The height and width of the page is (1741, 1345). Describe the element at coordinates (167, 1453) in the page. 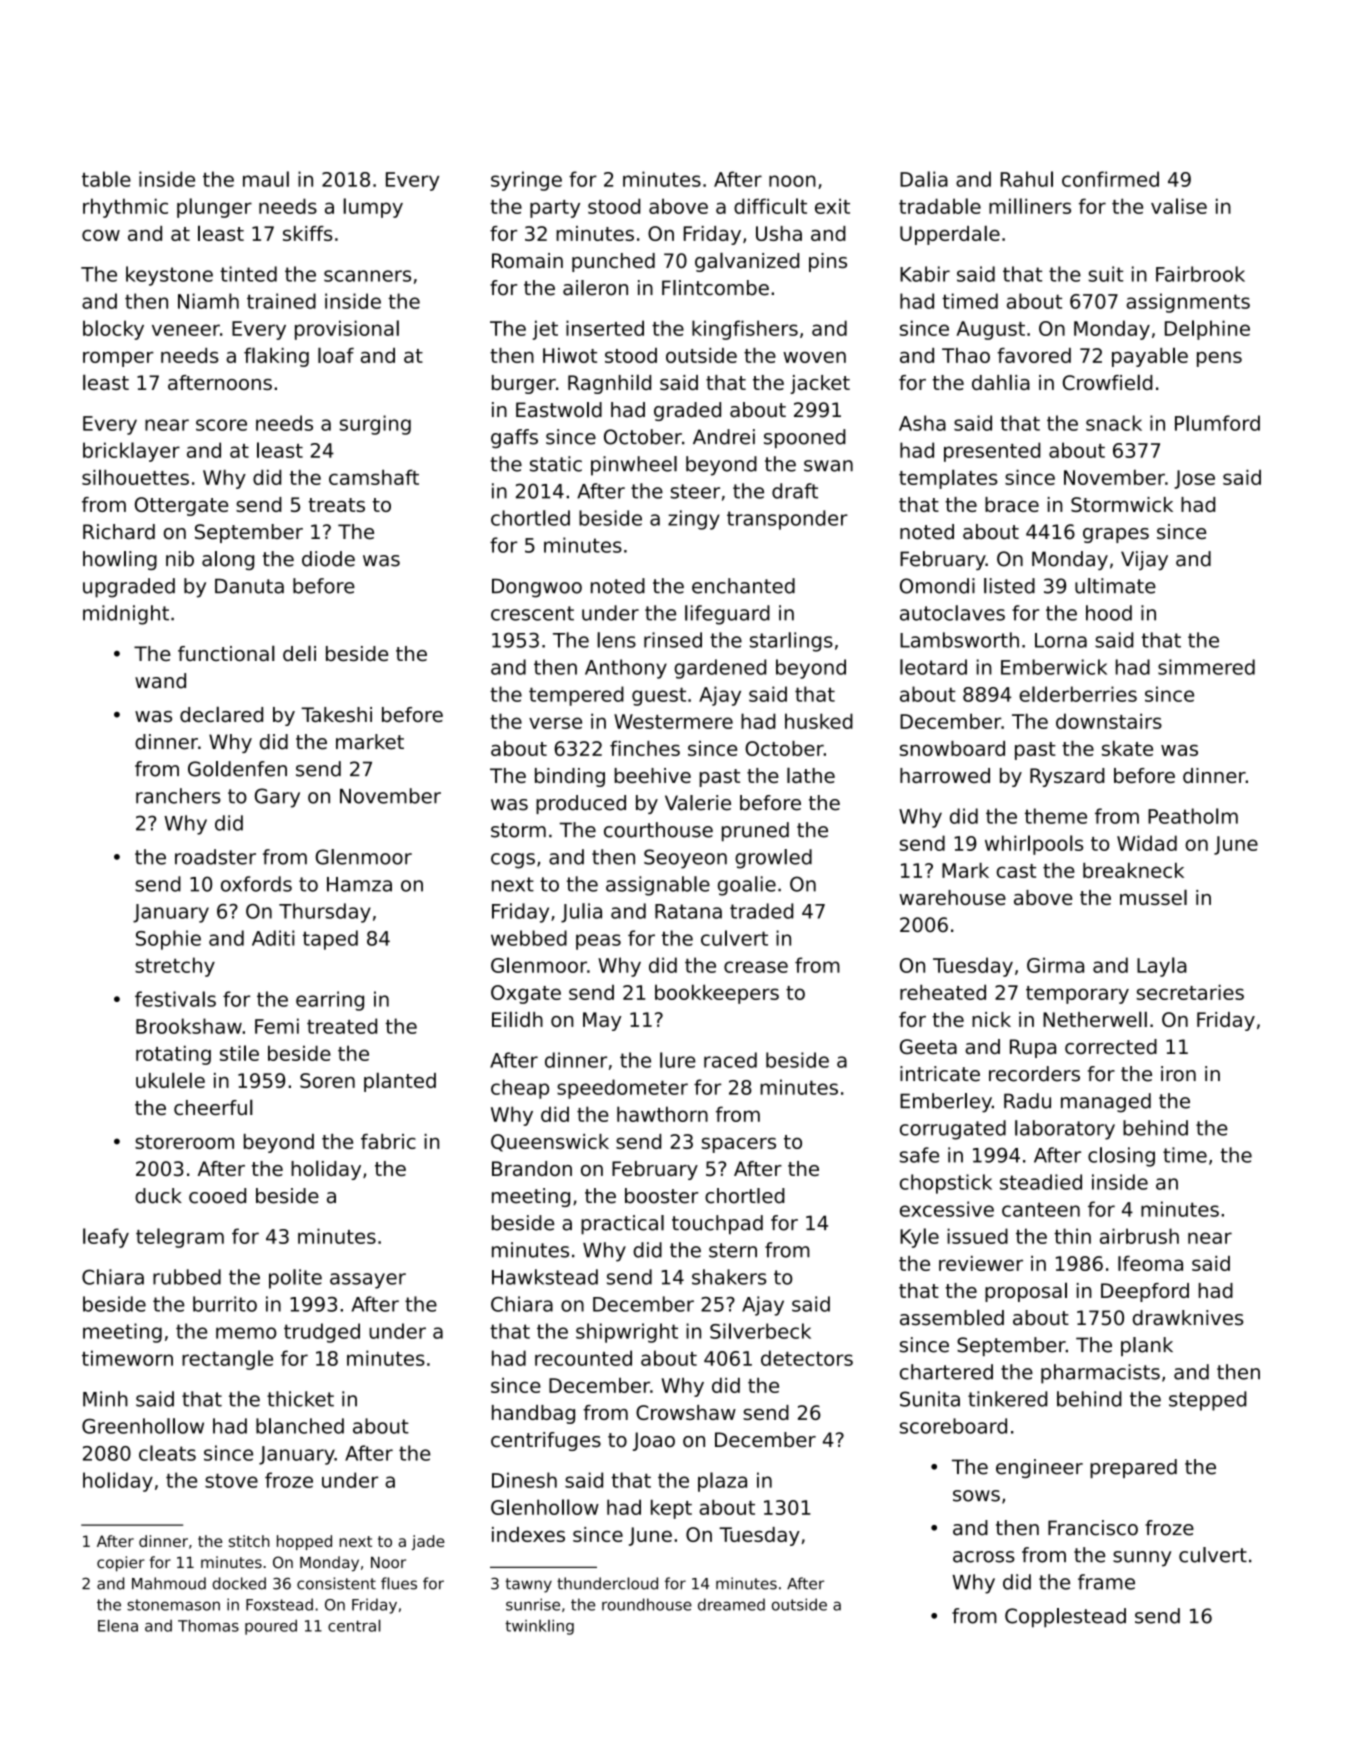

I see `cleats` at that location.
